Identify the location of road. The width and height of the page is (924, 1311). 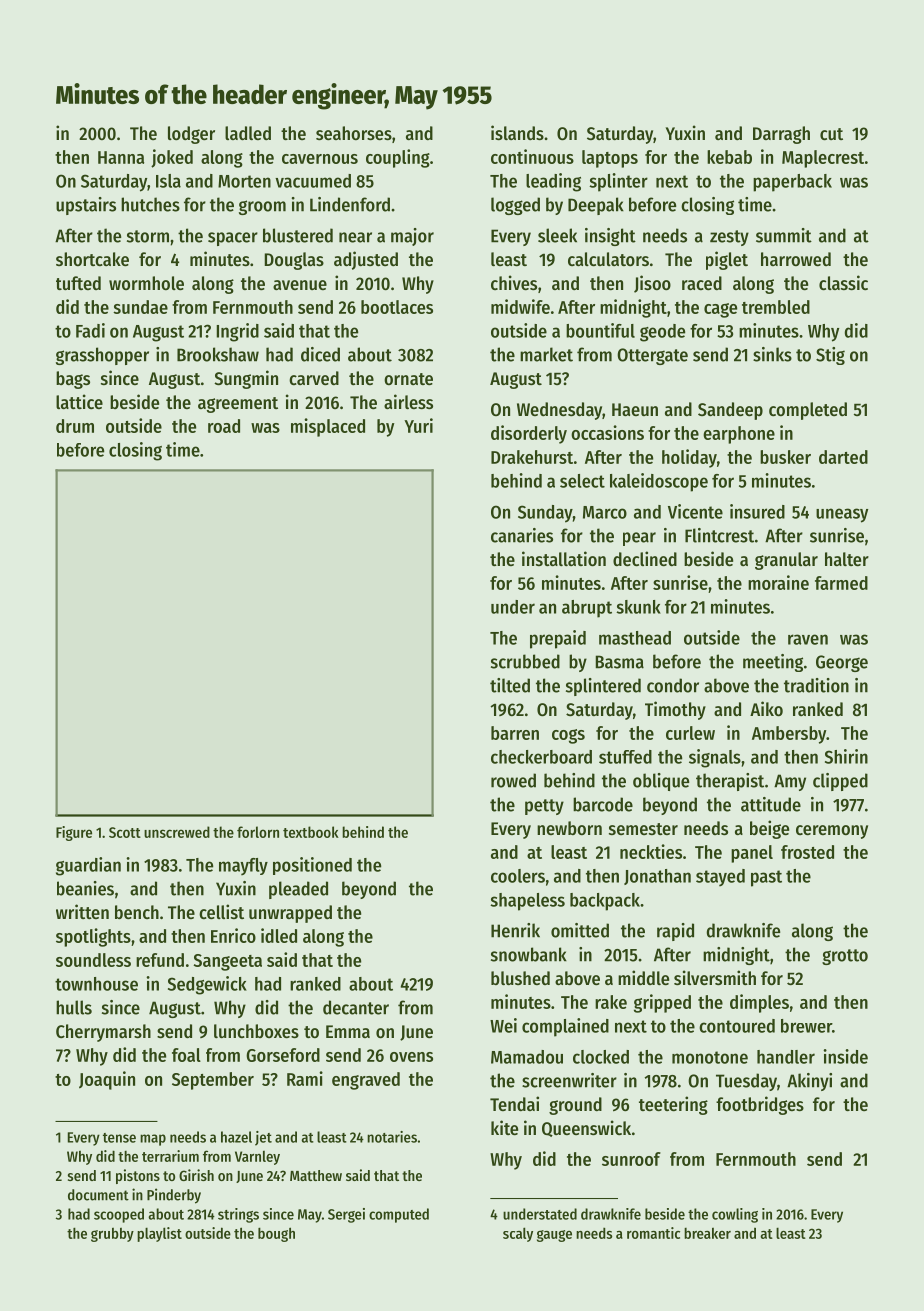
(224, 426).
